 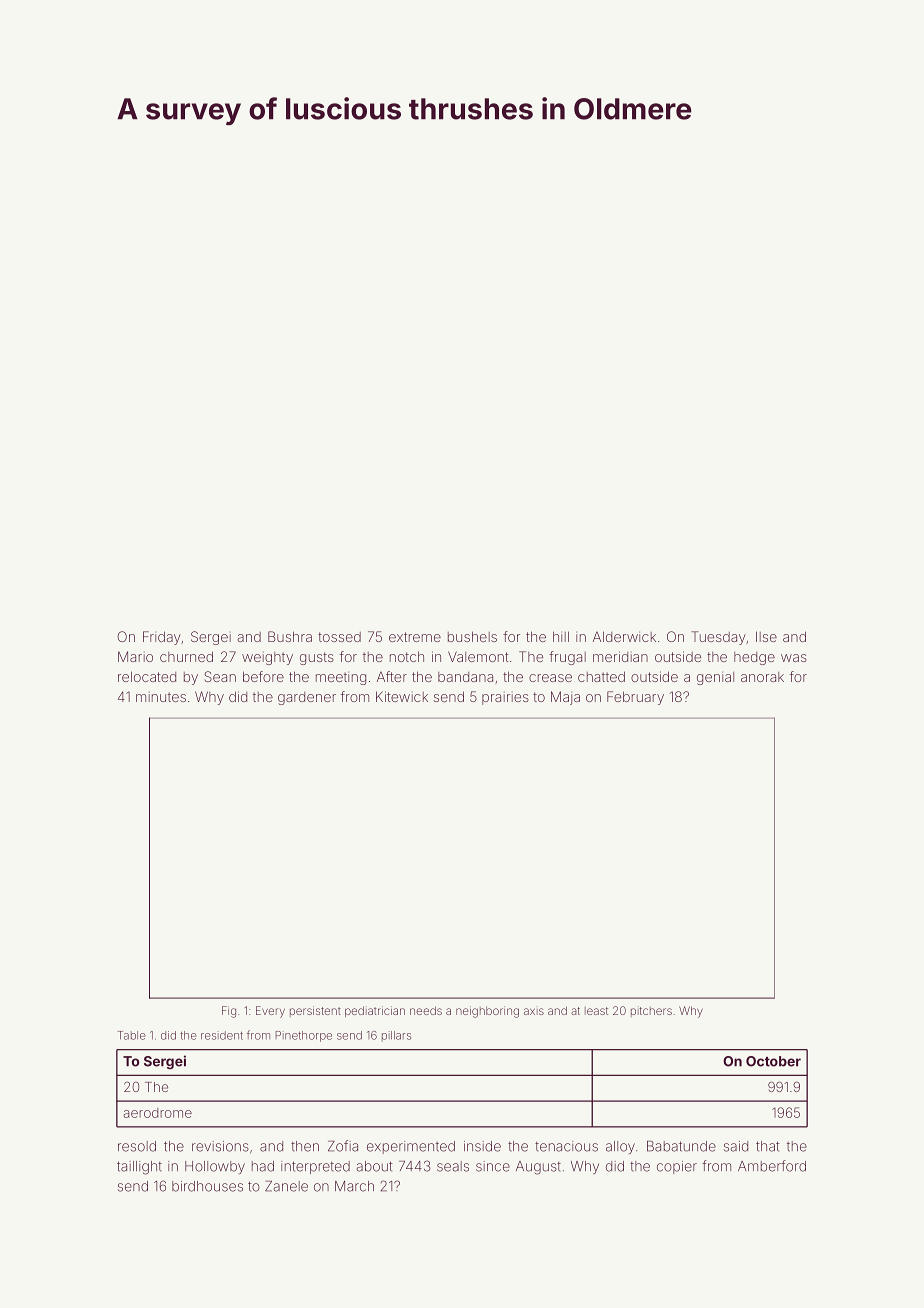 What do you see at coordinates (161, 697) in the screenshot?
I see `minutes` at bounding box center [161, 697].
